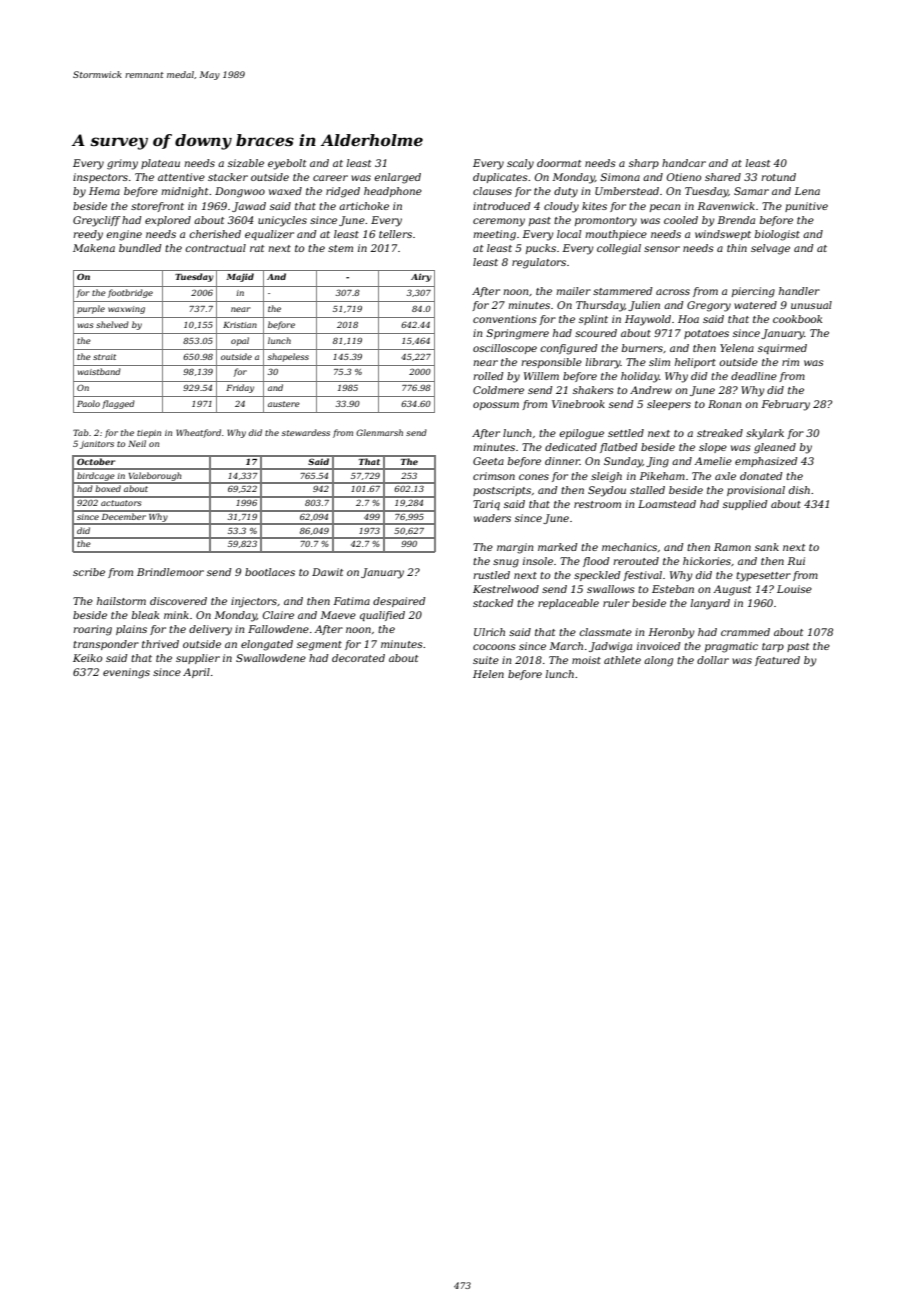 This image has height=1316, width=908. What do you see at coordinates (89, 572) in the image?
I see `scribe` at bounding box center [89, 572].
